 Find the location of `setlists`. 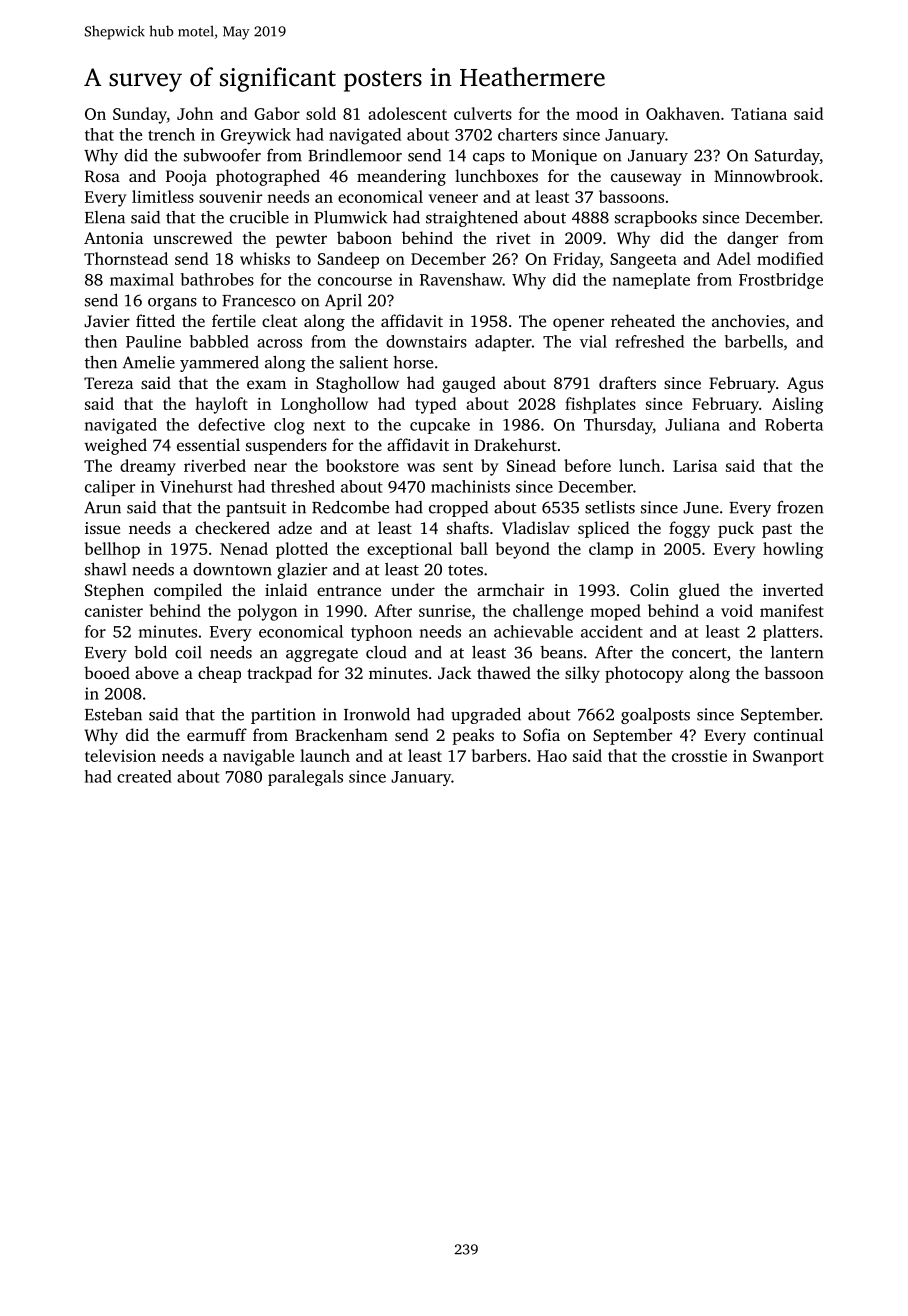

setlists is located at coordinates (610, 507).
